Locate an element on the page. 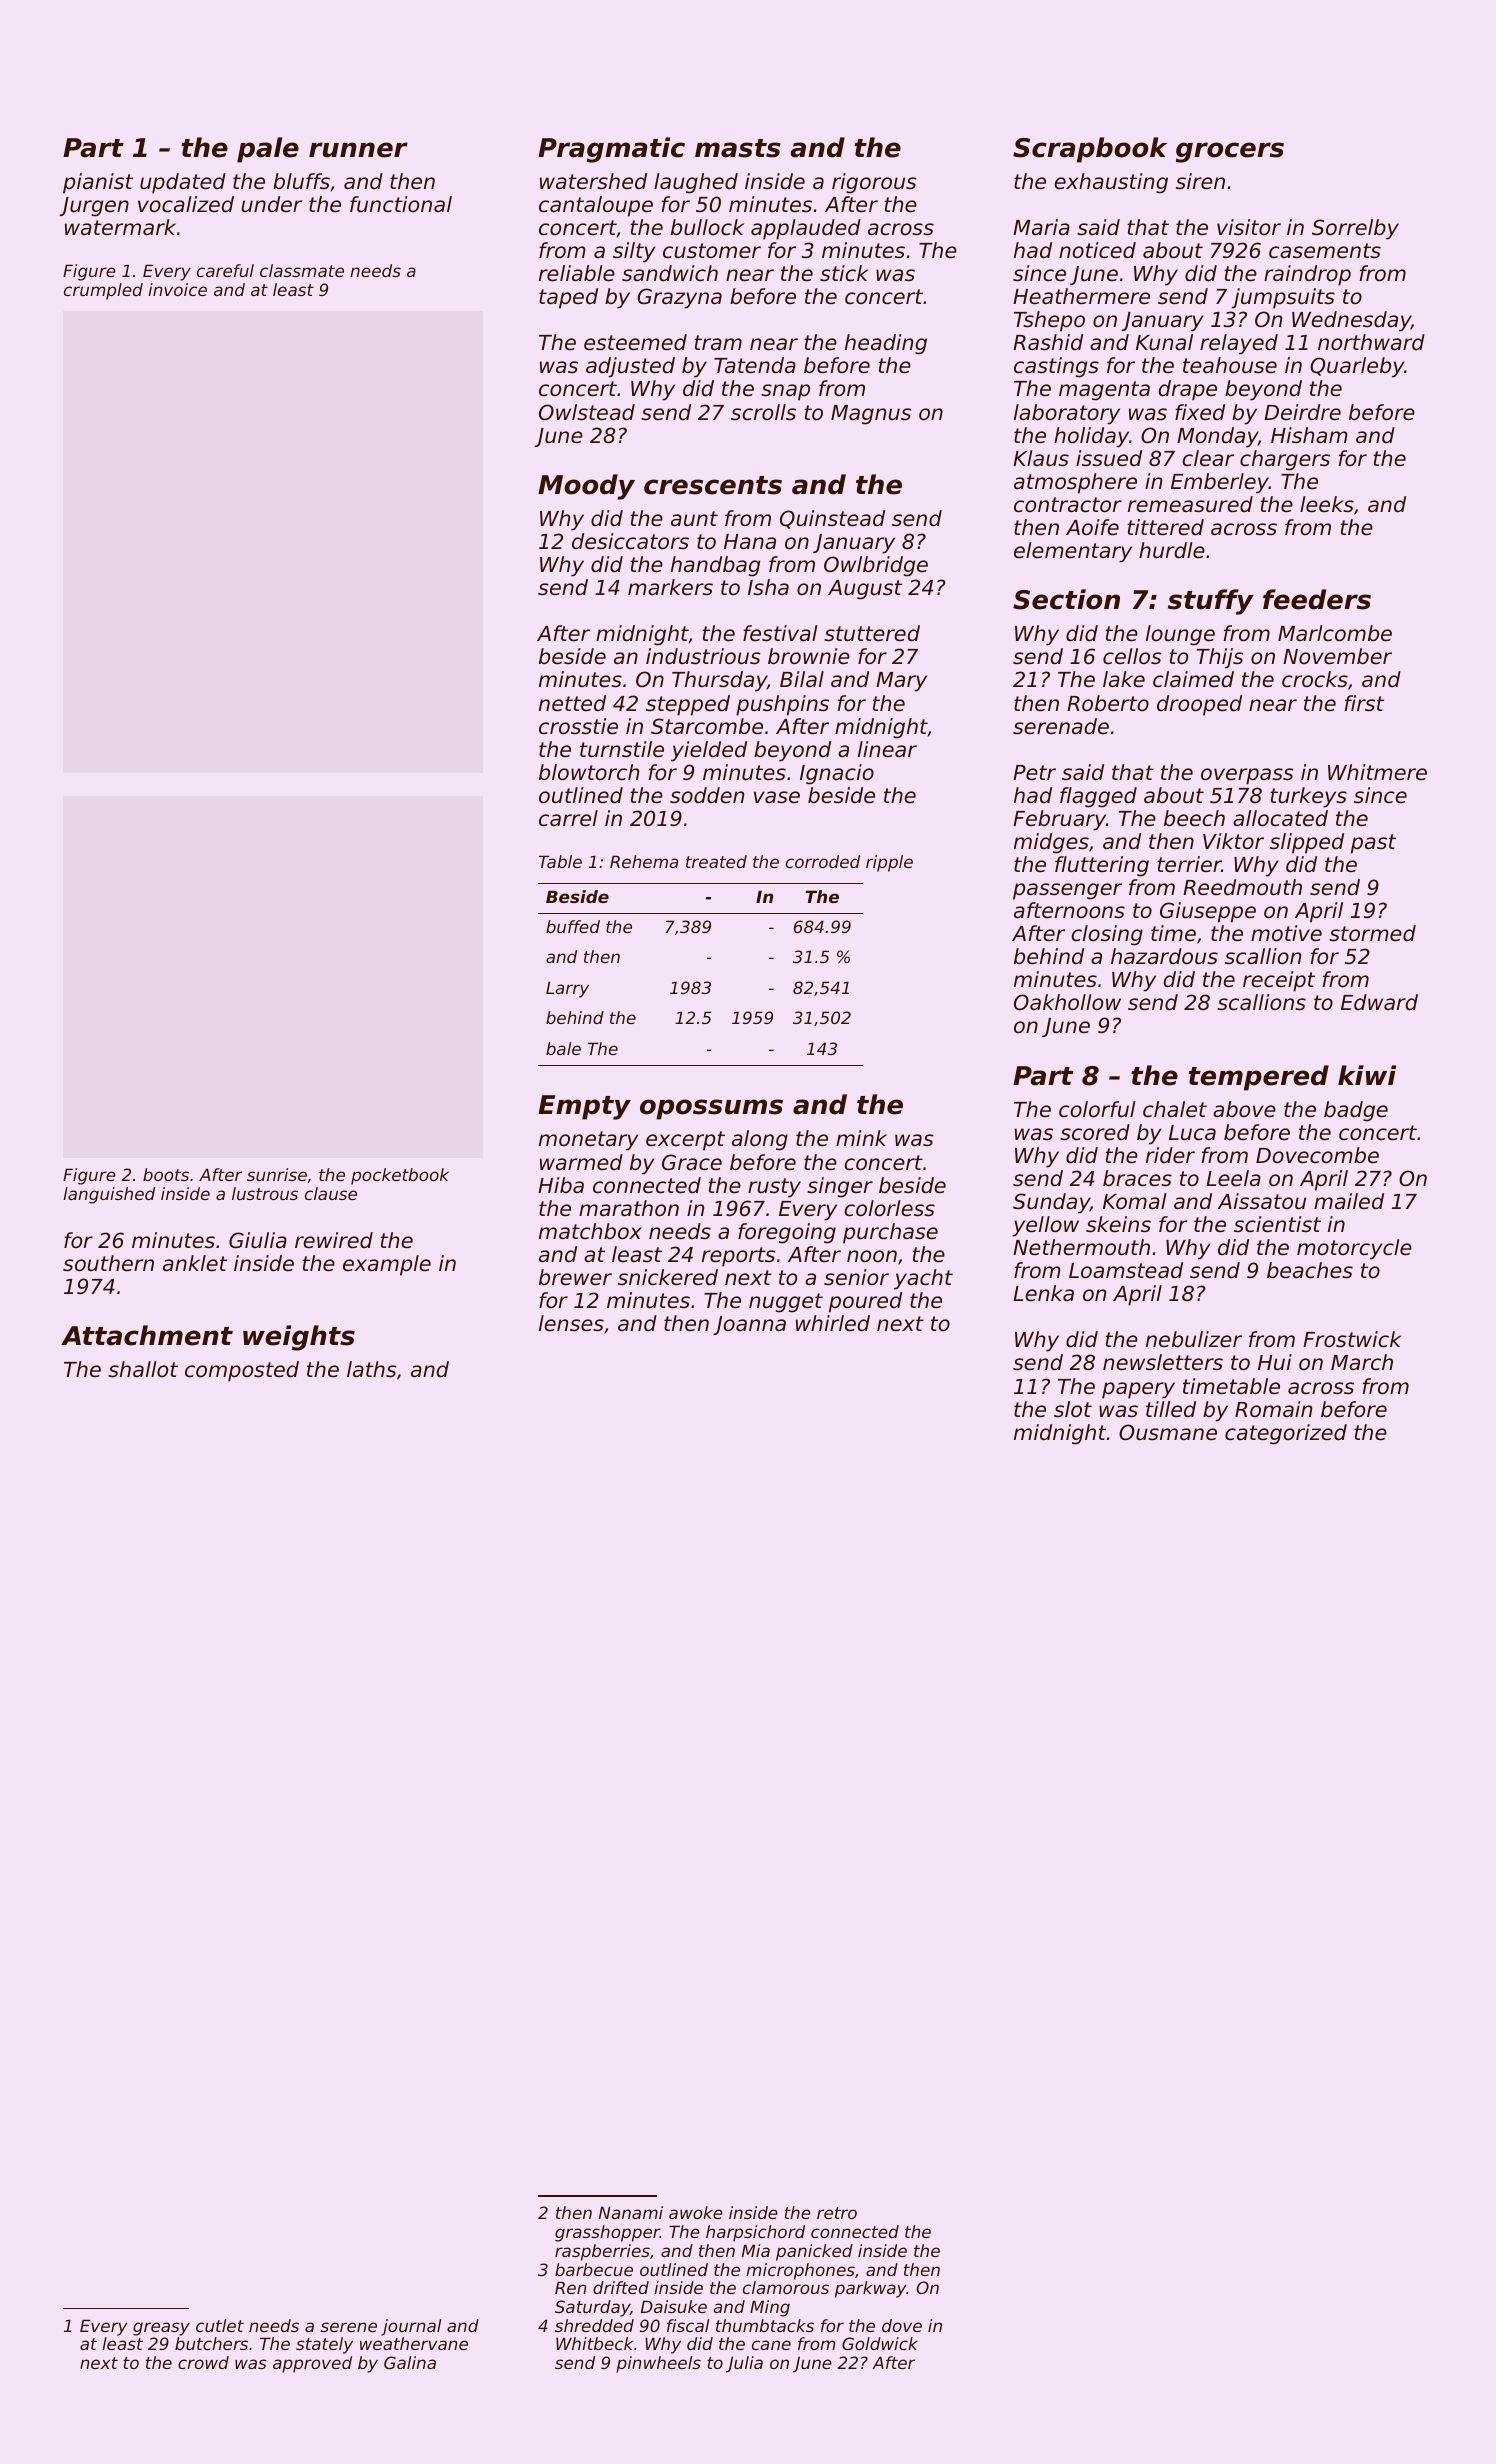  netted is located at coordinates (572, 703).
